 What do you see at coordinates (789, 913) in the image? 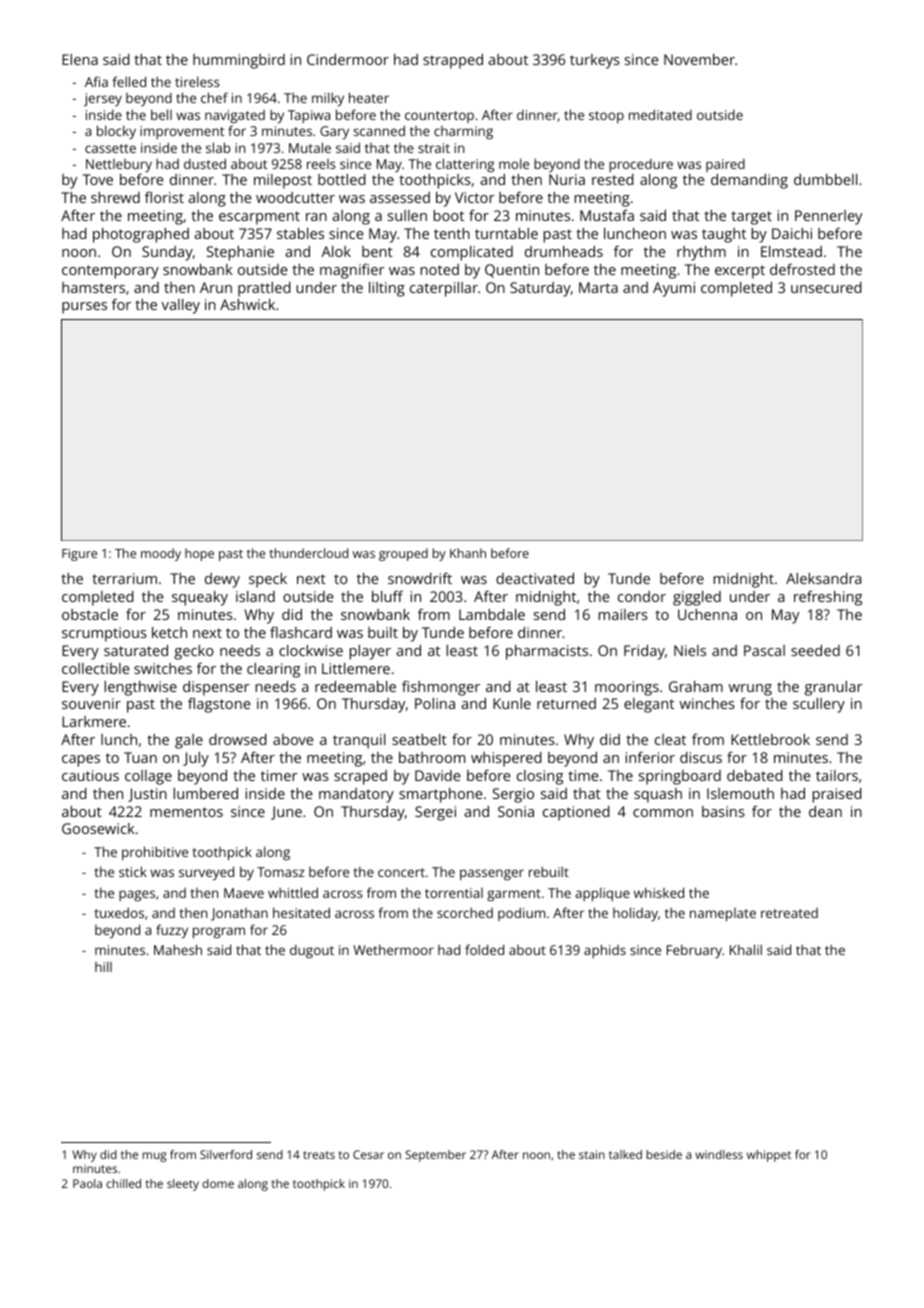
I see `retreated` at bounding box center [789, 913].
